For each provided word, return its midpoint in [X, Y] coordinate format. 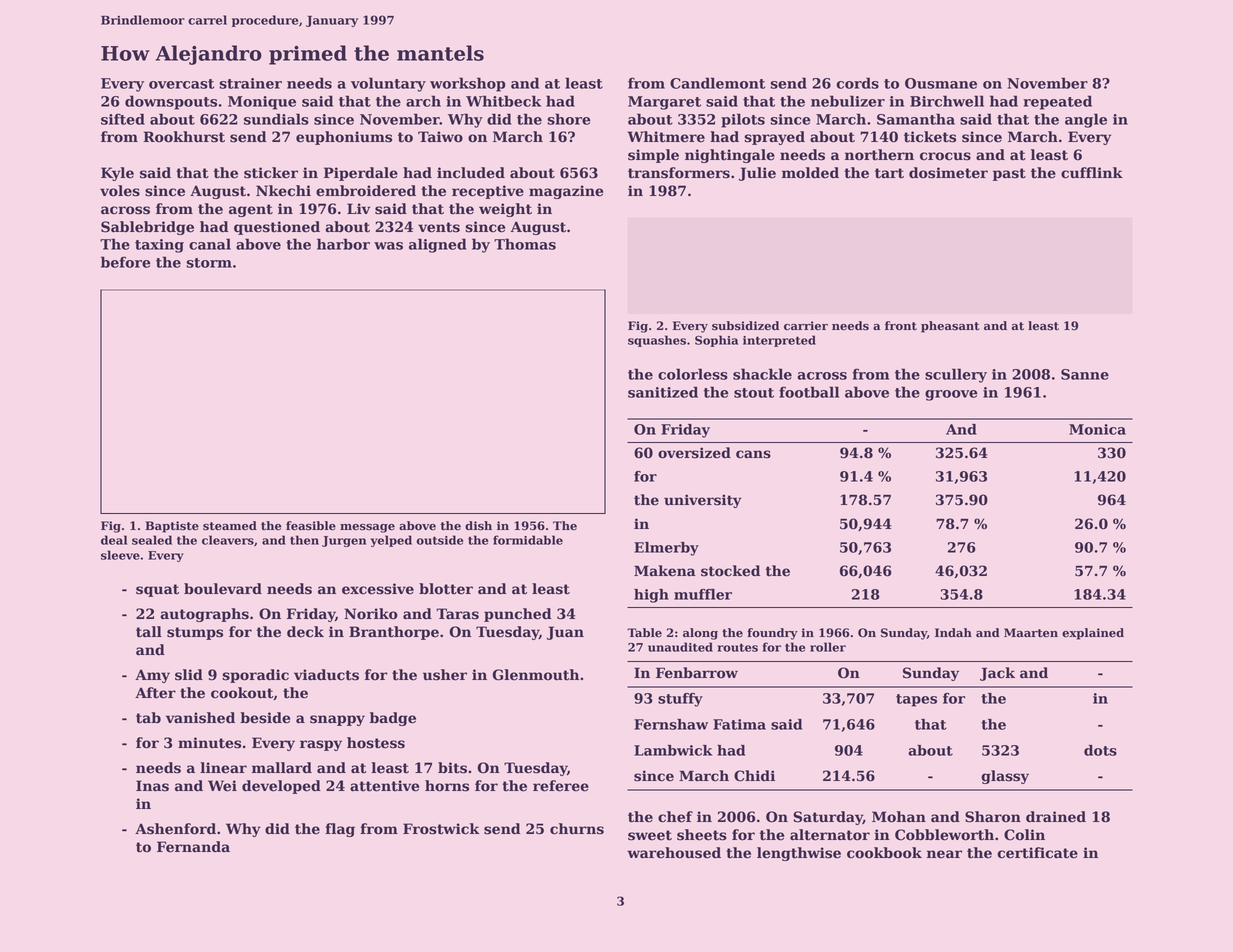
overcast [181, 84]
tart [889, 173]
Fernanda [193, 847]
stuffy [680, 700]
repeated [1057, 102]
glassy [1005, 777]
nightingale [730, 156]
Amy [152, 676]
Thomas [525, 244]
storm [209, 263]
